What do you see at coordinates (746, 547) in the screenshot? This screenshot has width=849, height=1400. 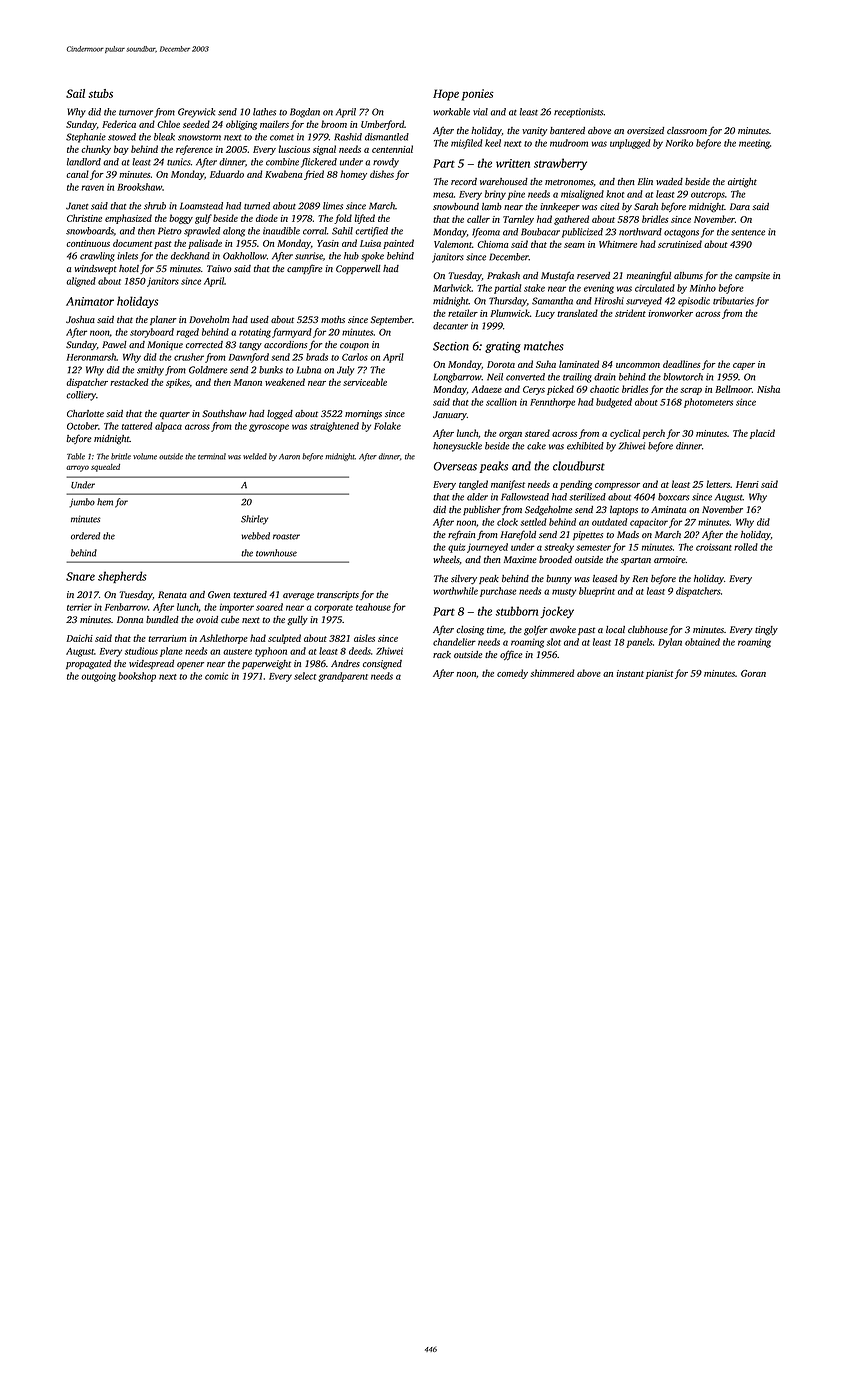 I see `rolled` at bounding box center [746, 547].
